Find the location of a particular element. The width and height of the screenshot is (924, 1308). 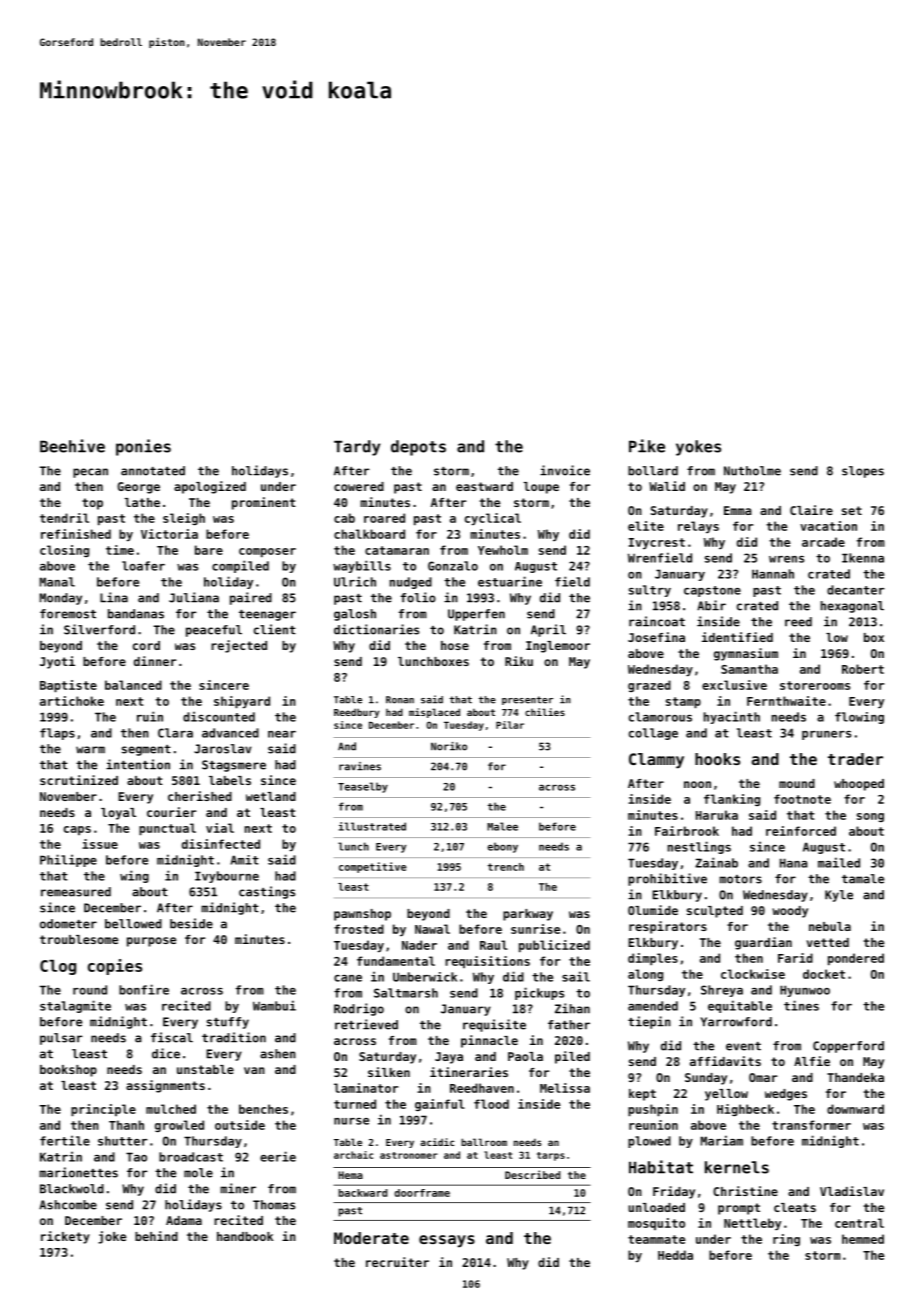

ponies is located at coordinates (143, 447).
